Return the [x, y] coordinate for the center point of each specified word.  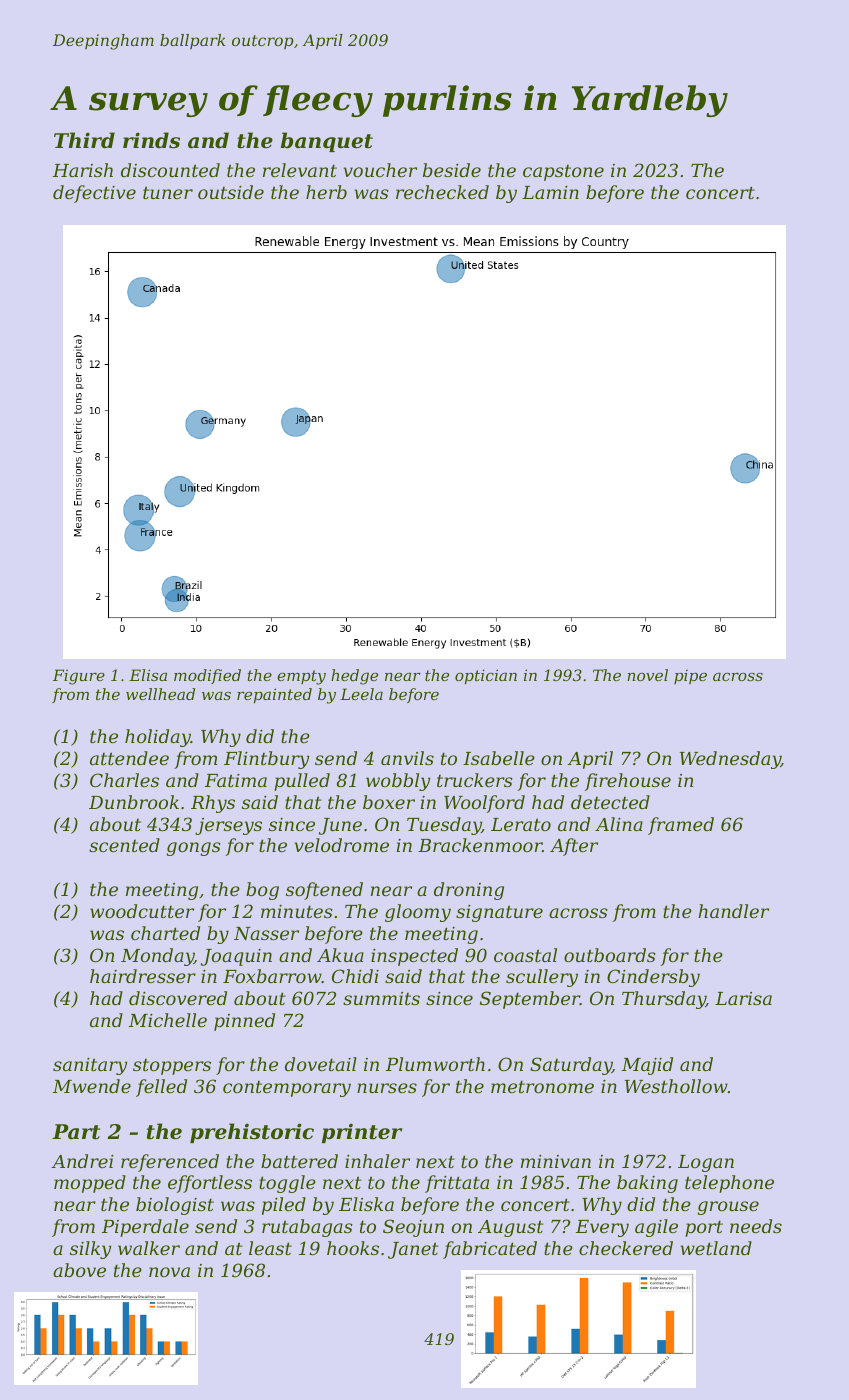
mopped [90, 1184]
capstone [563, 173]
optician [486, 676]
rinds [151, 140]
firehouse [628, 782]
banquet [327, 142]
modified [207, 676]
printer [362, 1133]
